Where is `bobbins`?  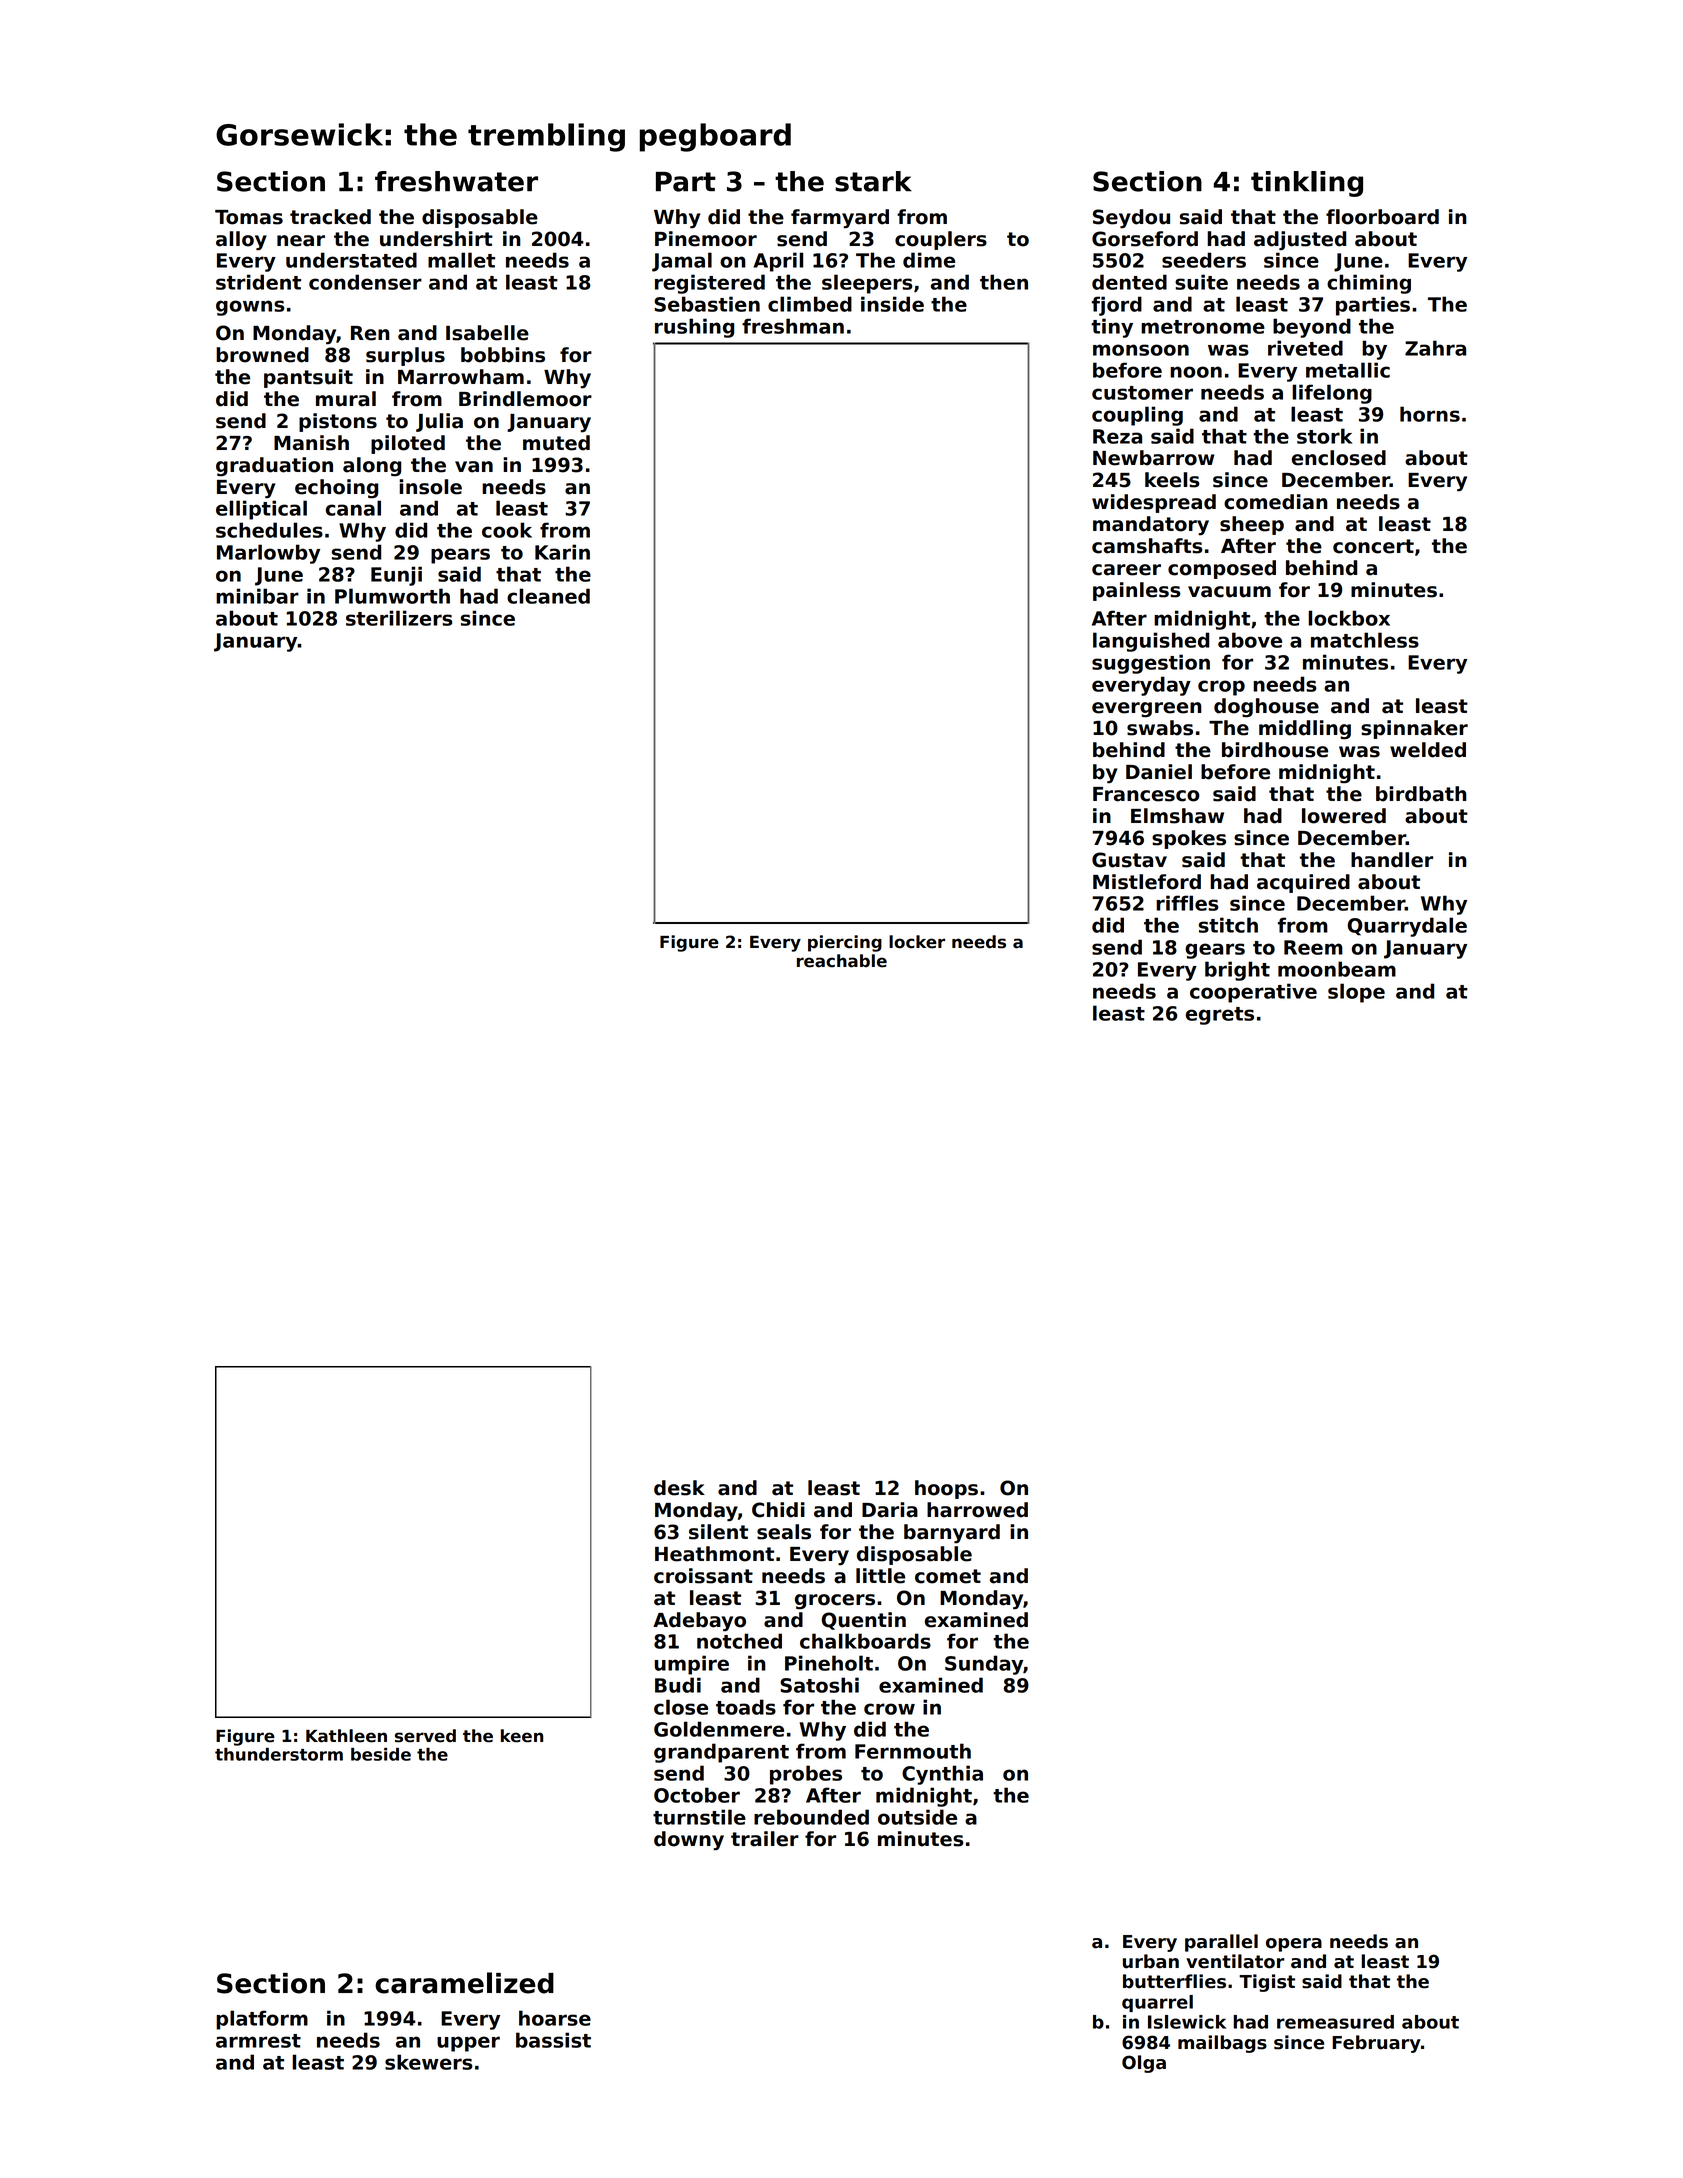 bobbins is located at coordinates (503, 355).
